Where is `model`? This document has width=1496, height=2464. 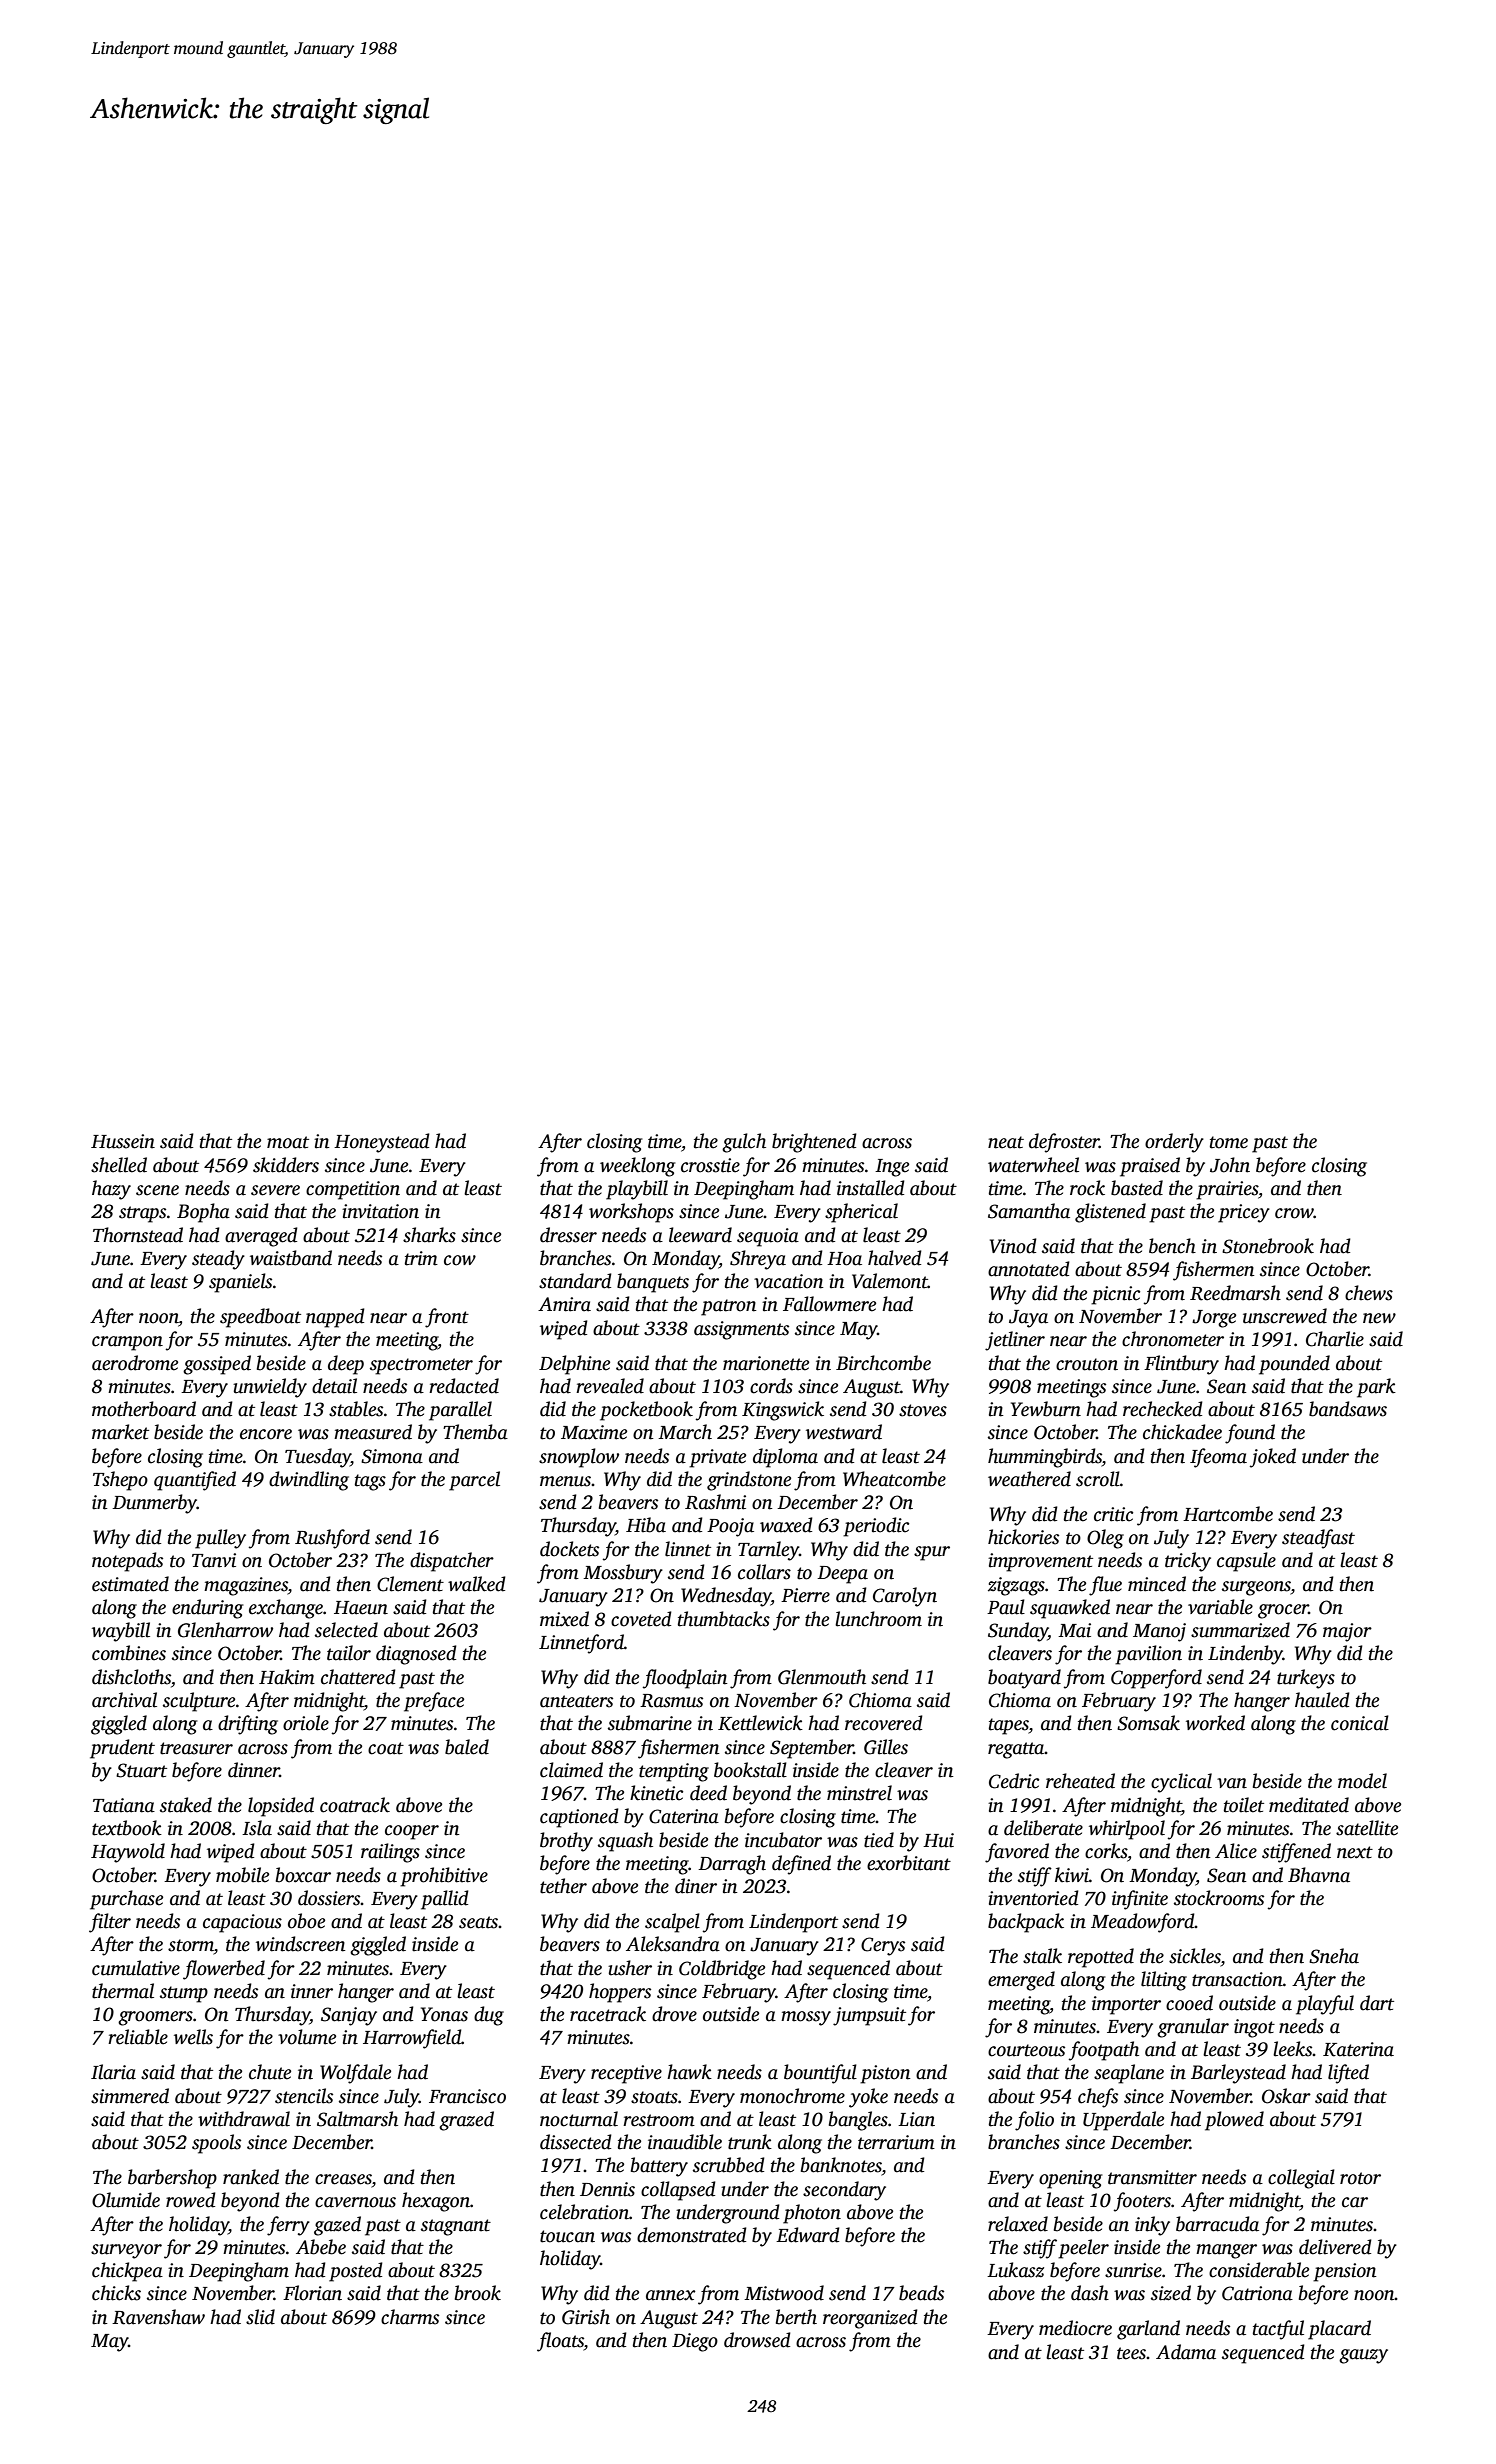
model is located at coordinates (1362, 1781).
